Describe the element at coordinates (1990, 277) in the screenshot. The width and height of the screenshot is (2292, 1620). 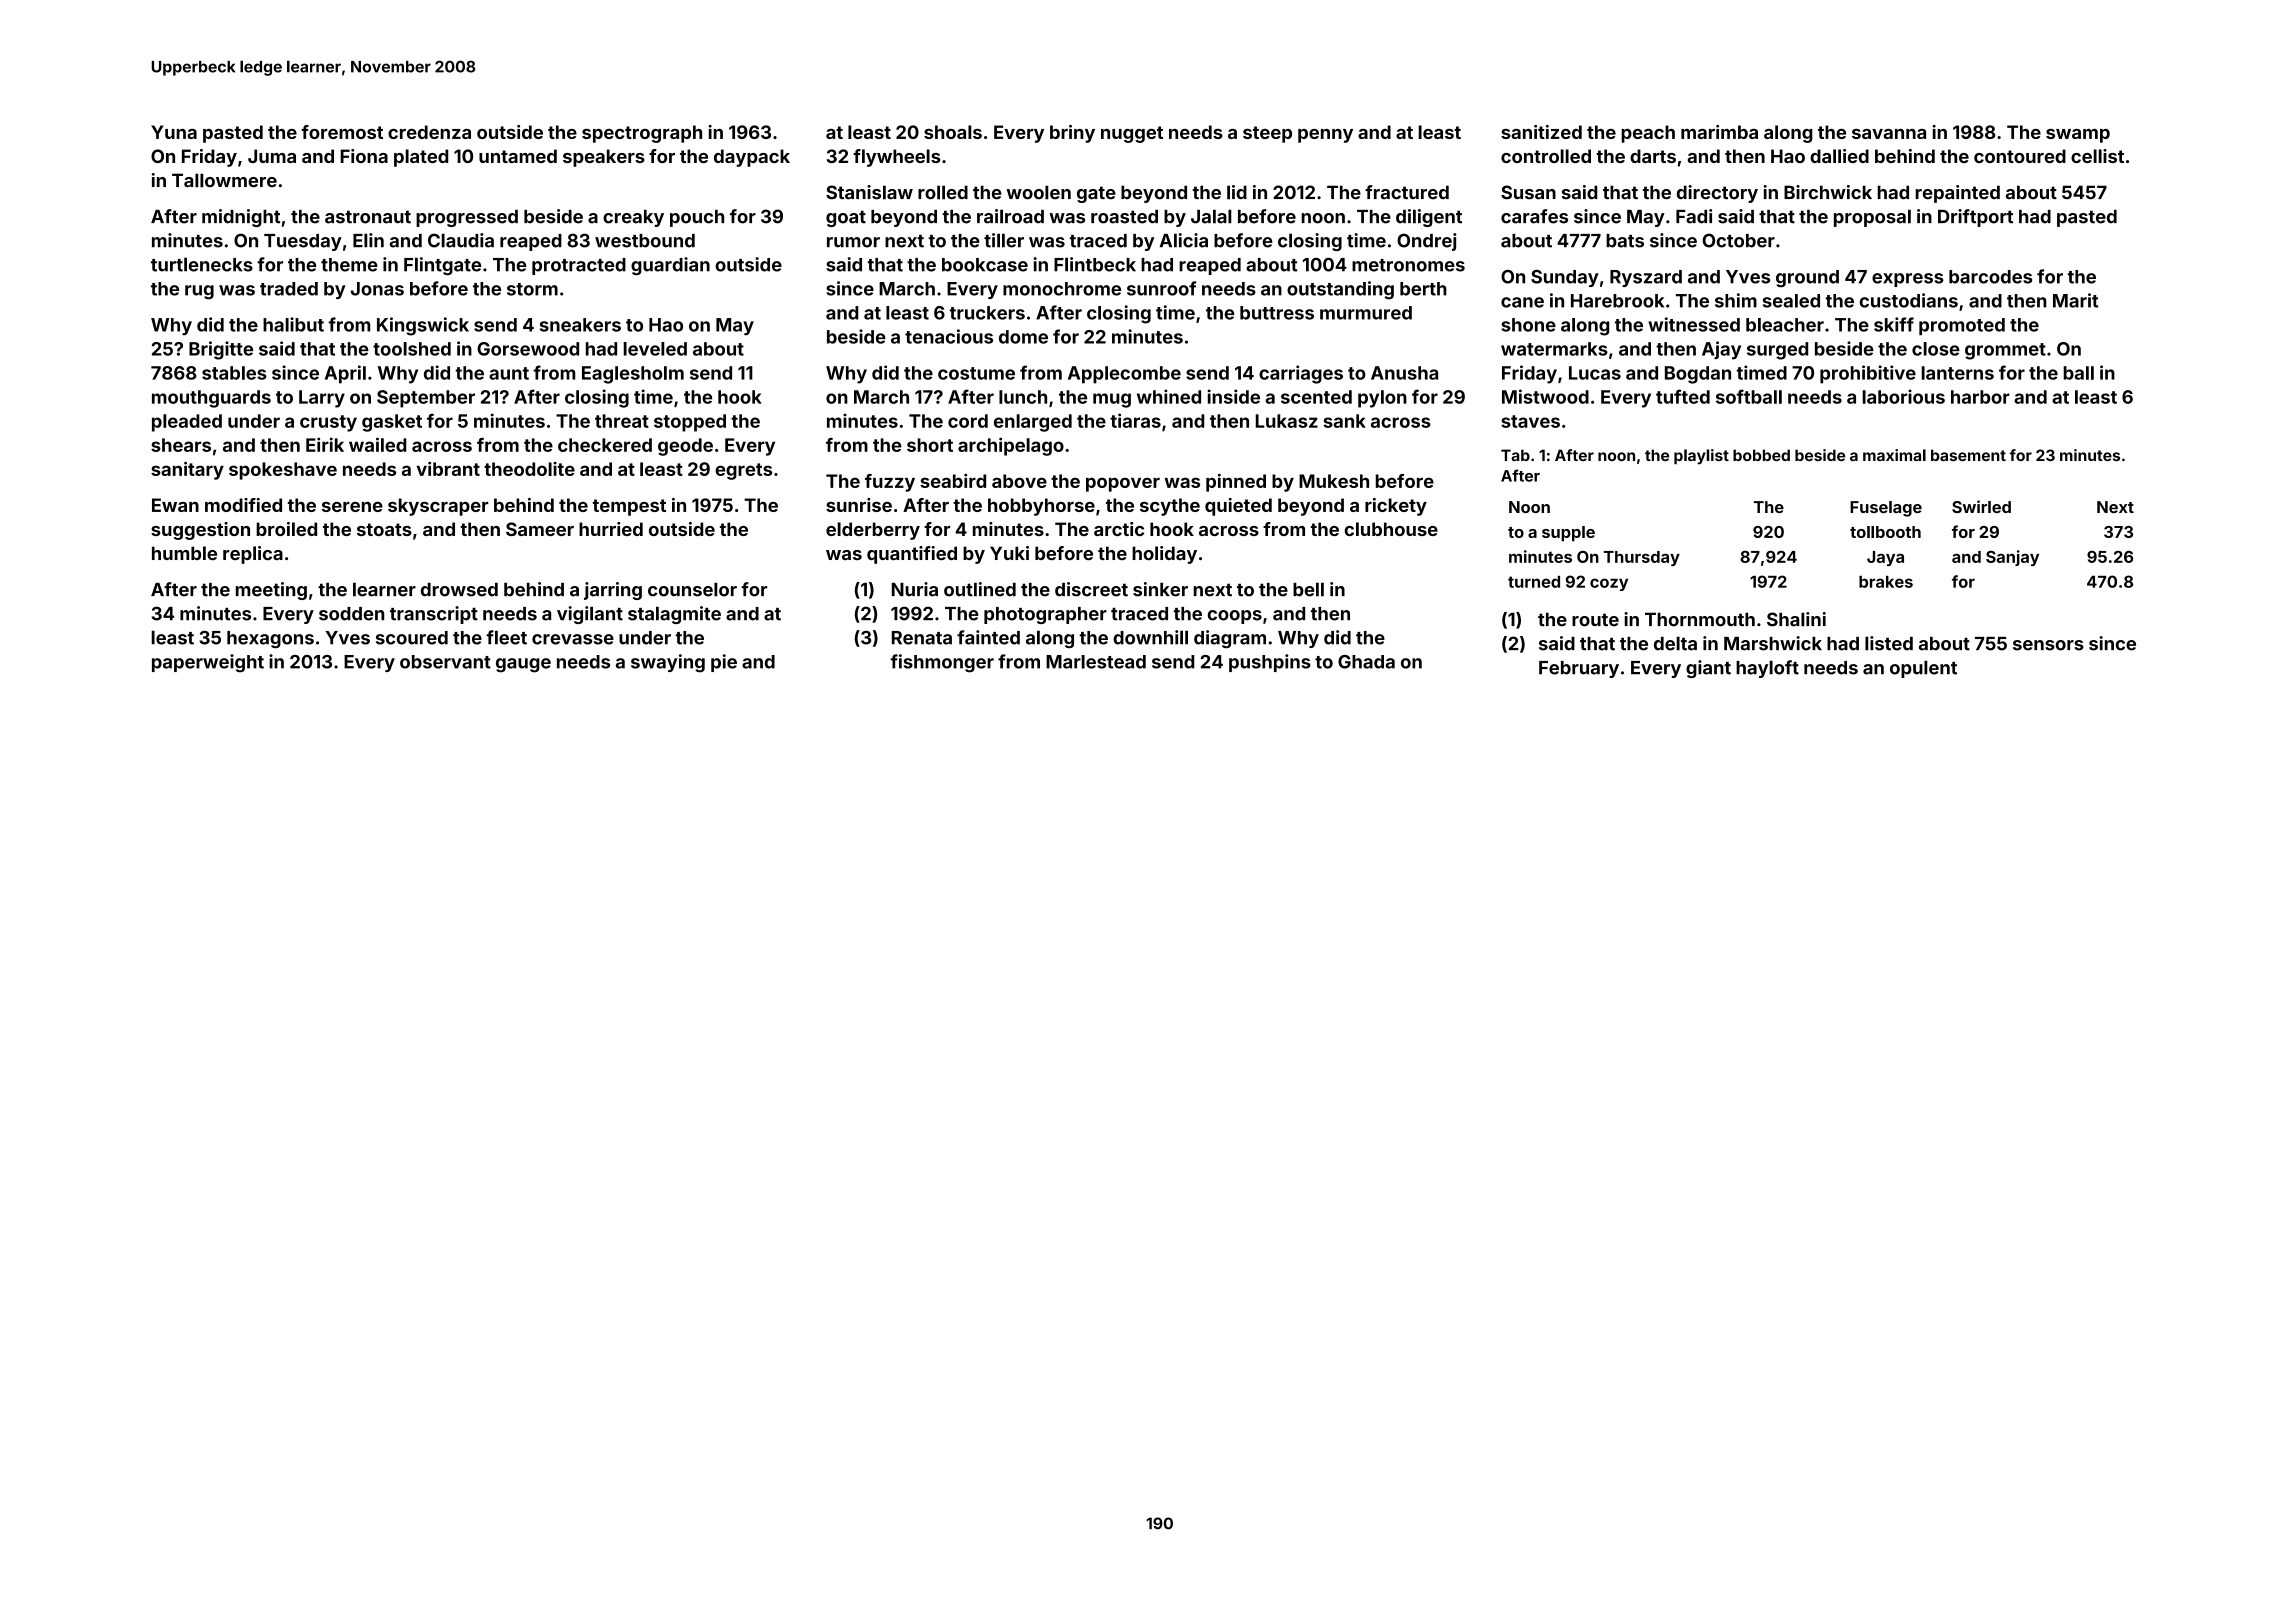
I see `barcodes` at that location.
